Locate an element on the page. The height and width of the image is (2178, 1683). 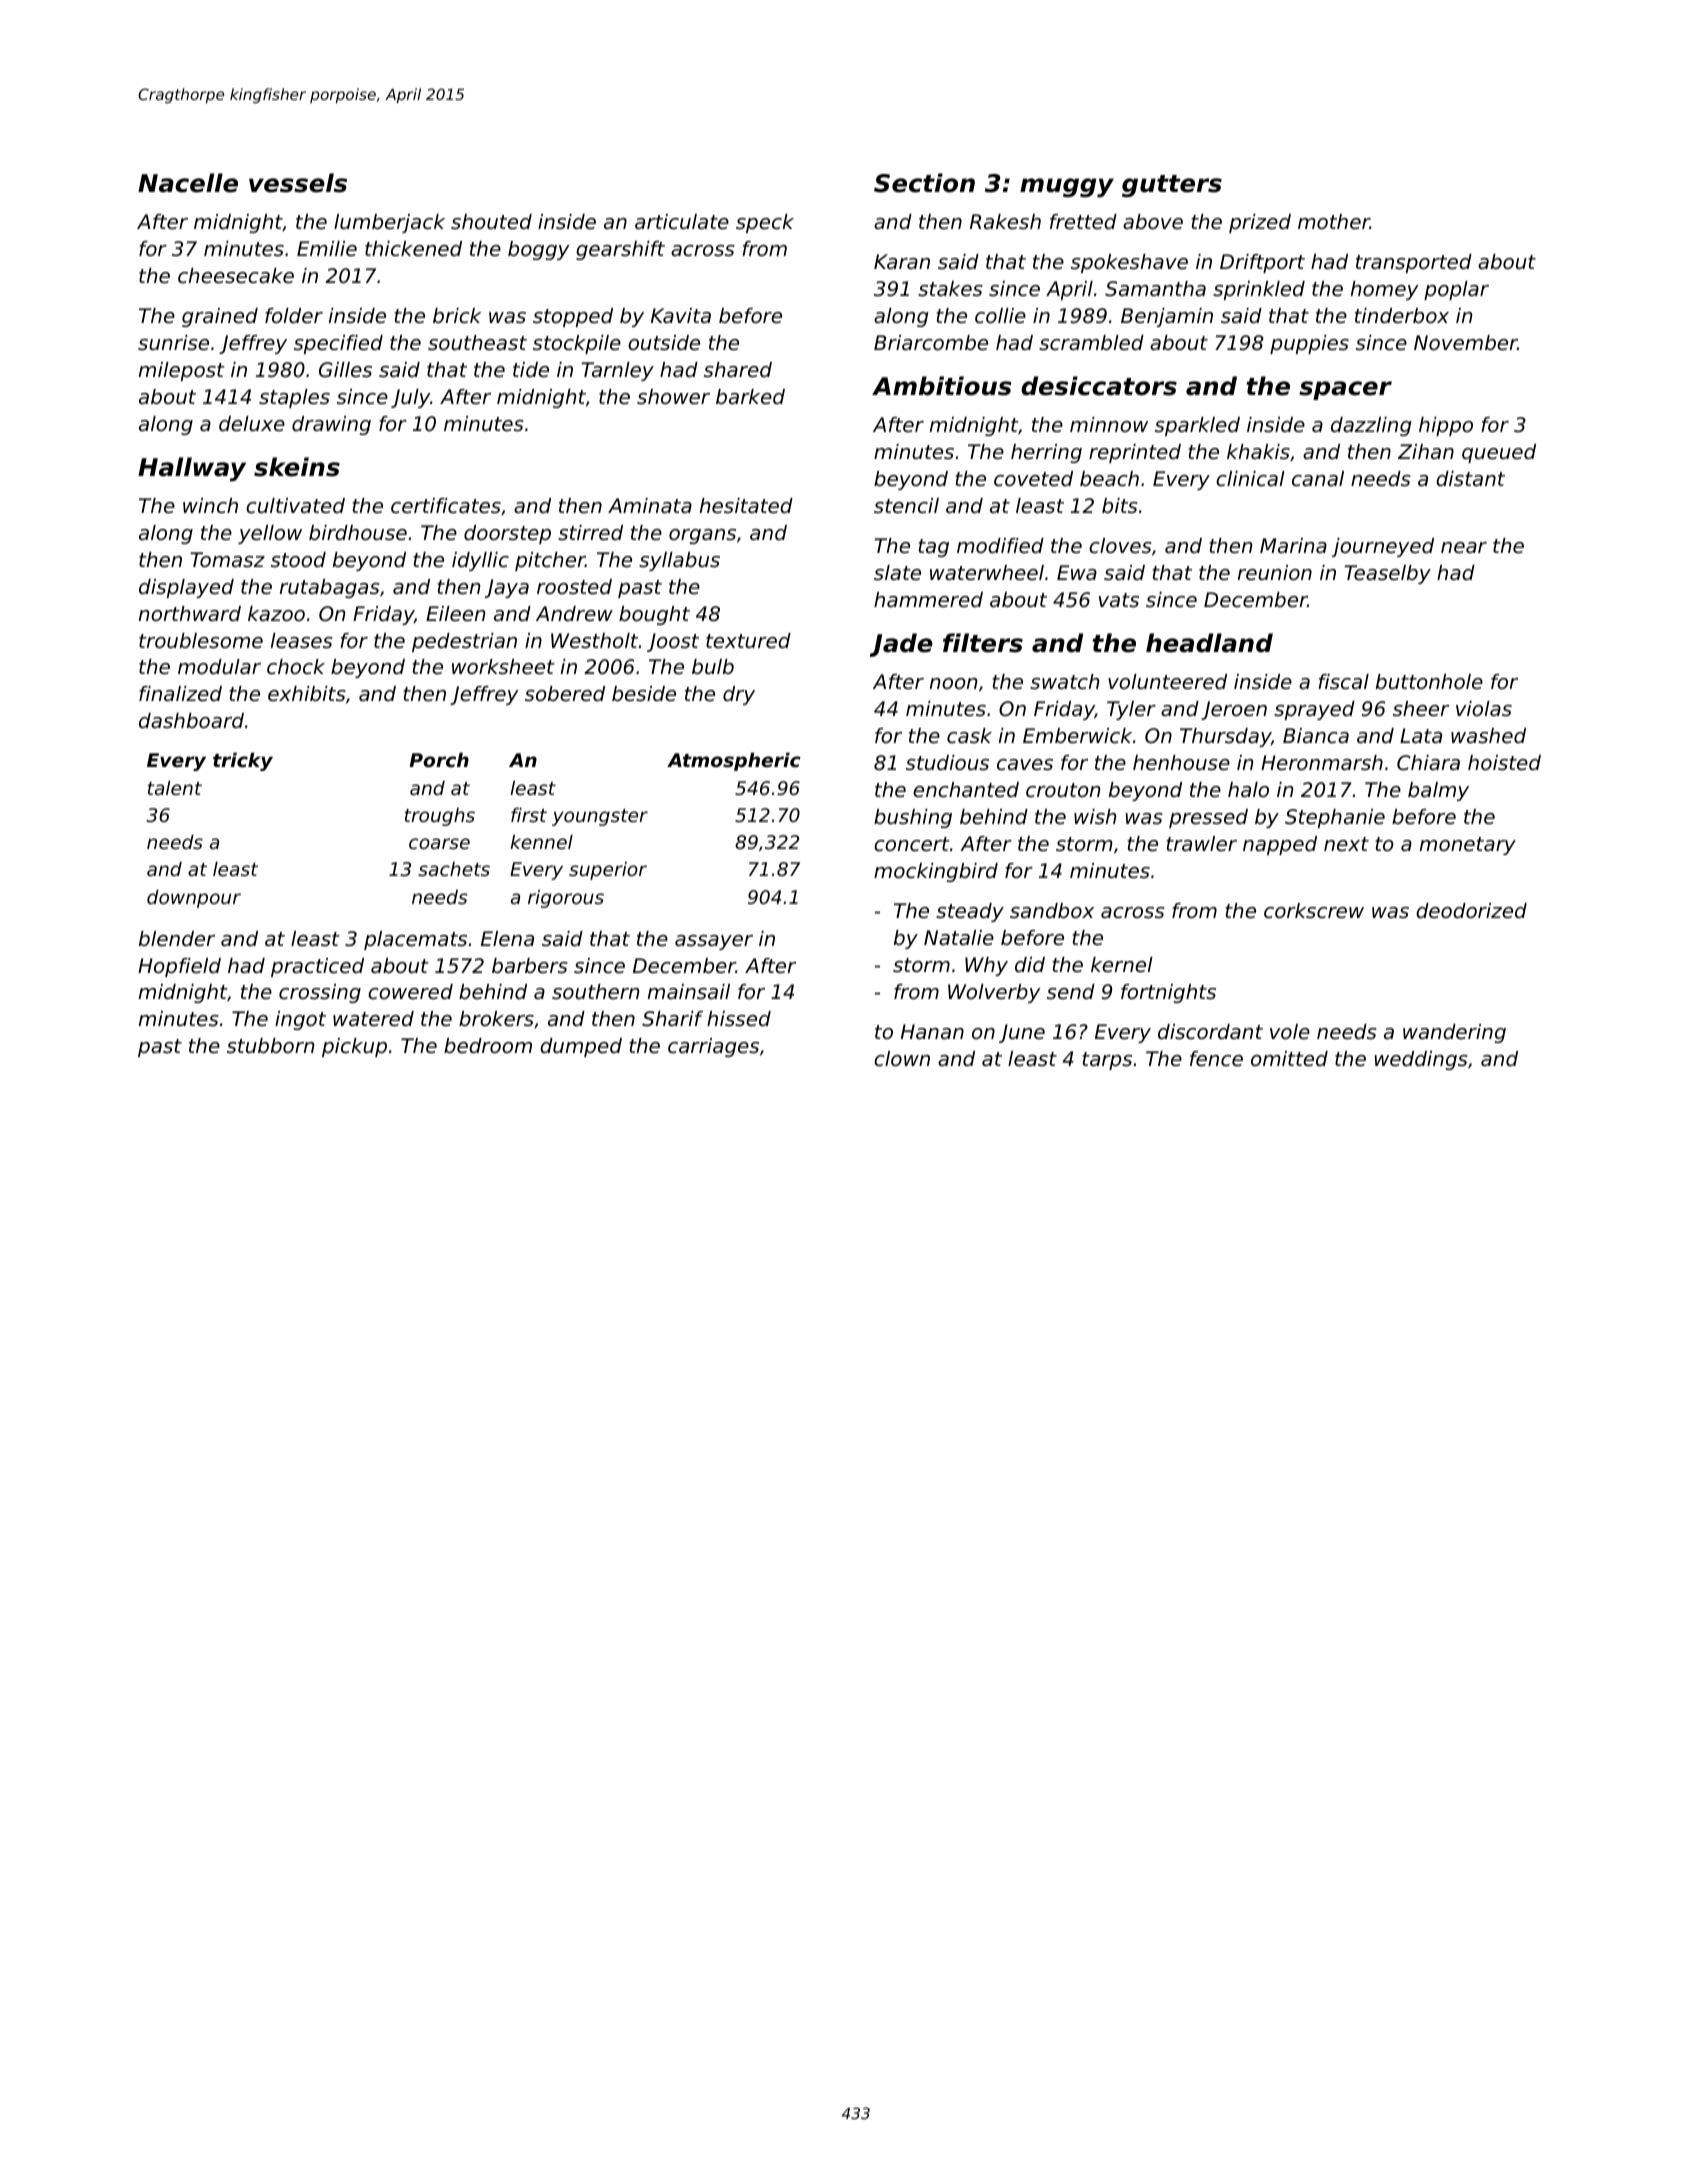
tinderbox is located at coordinates (1402, 316).
